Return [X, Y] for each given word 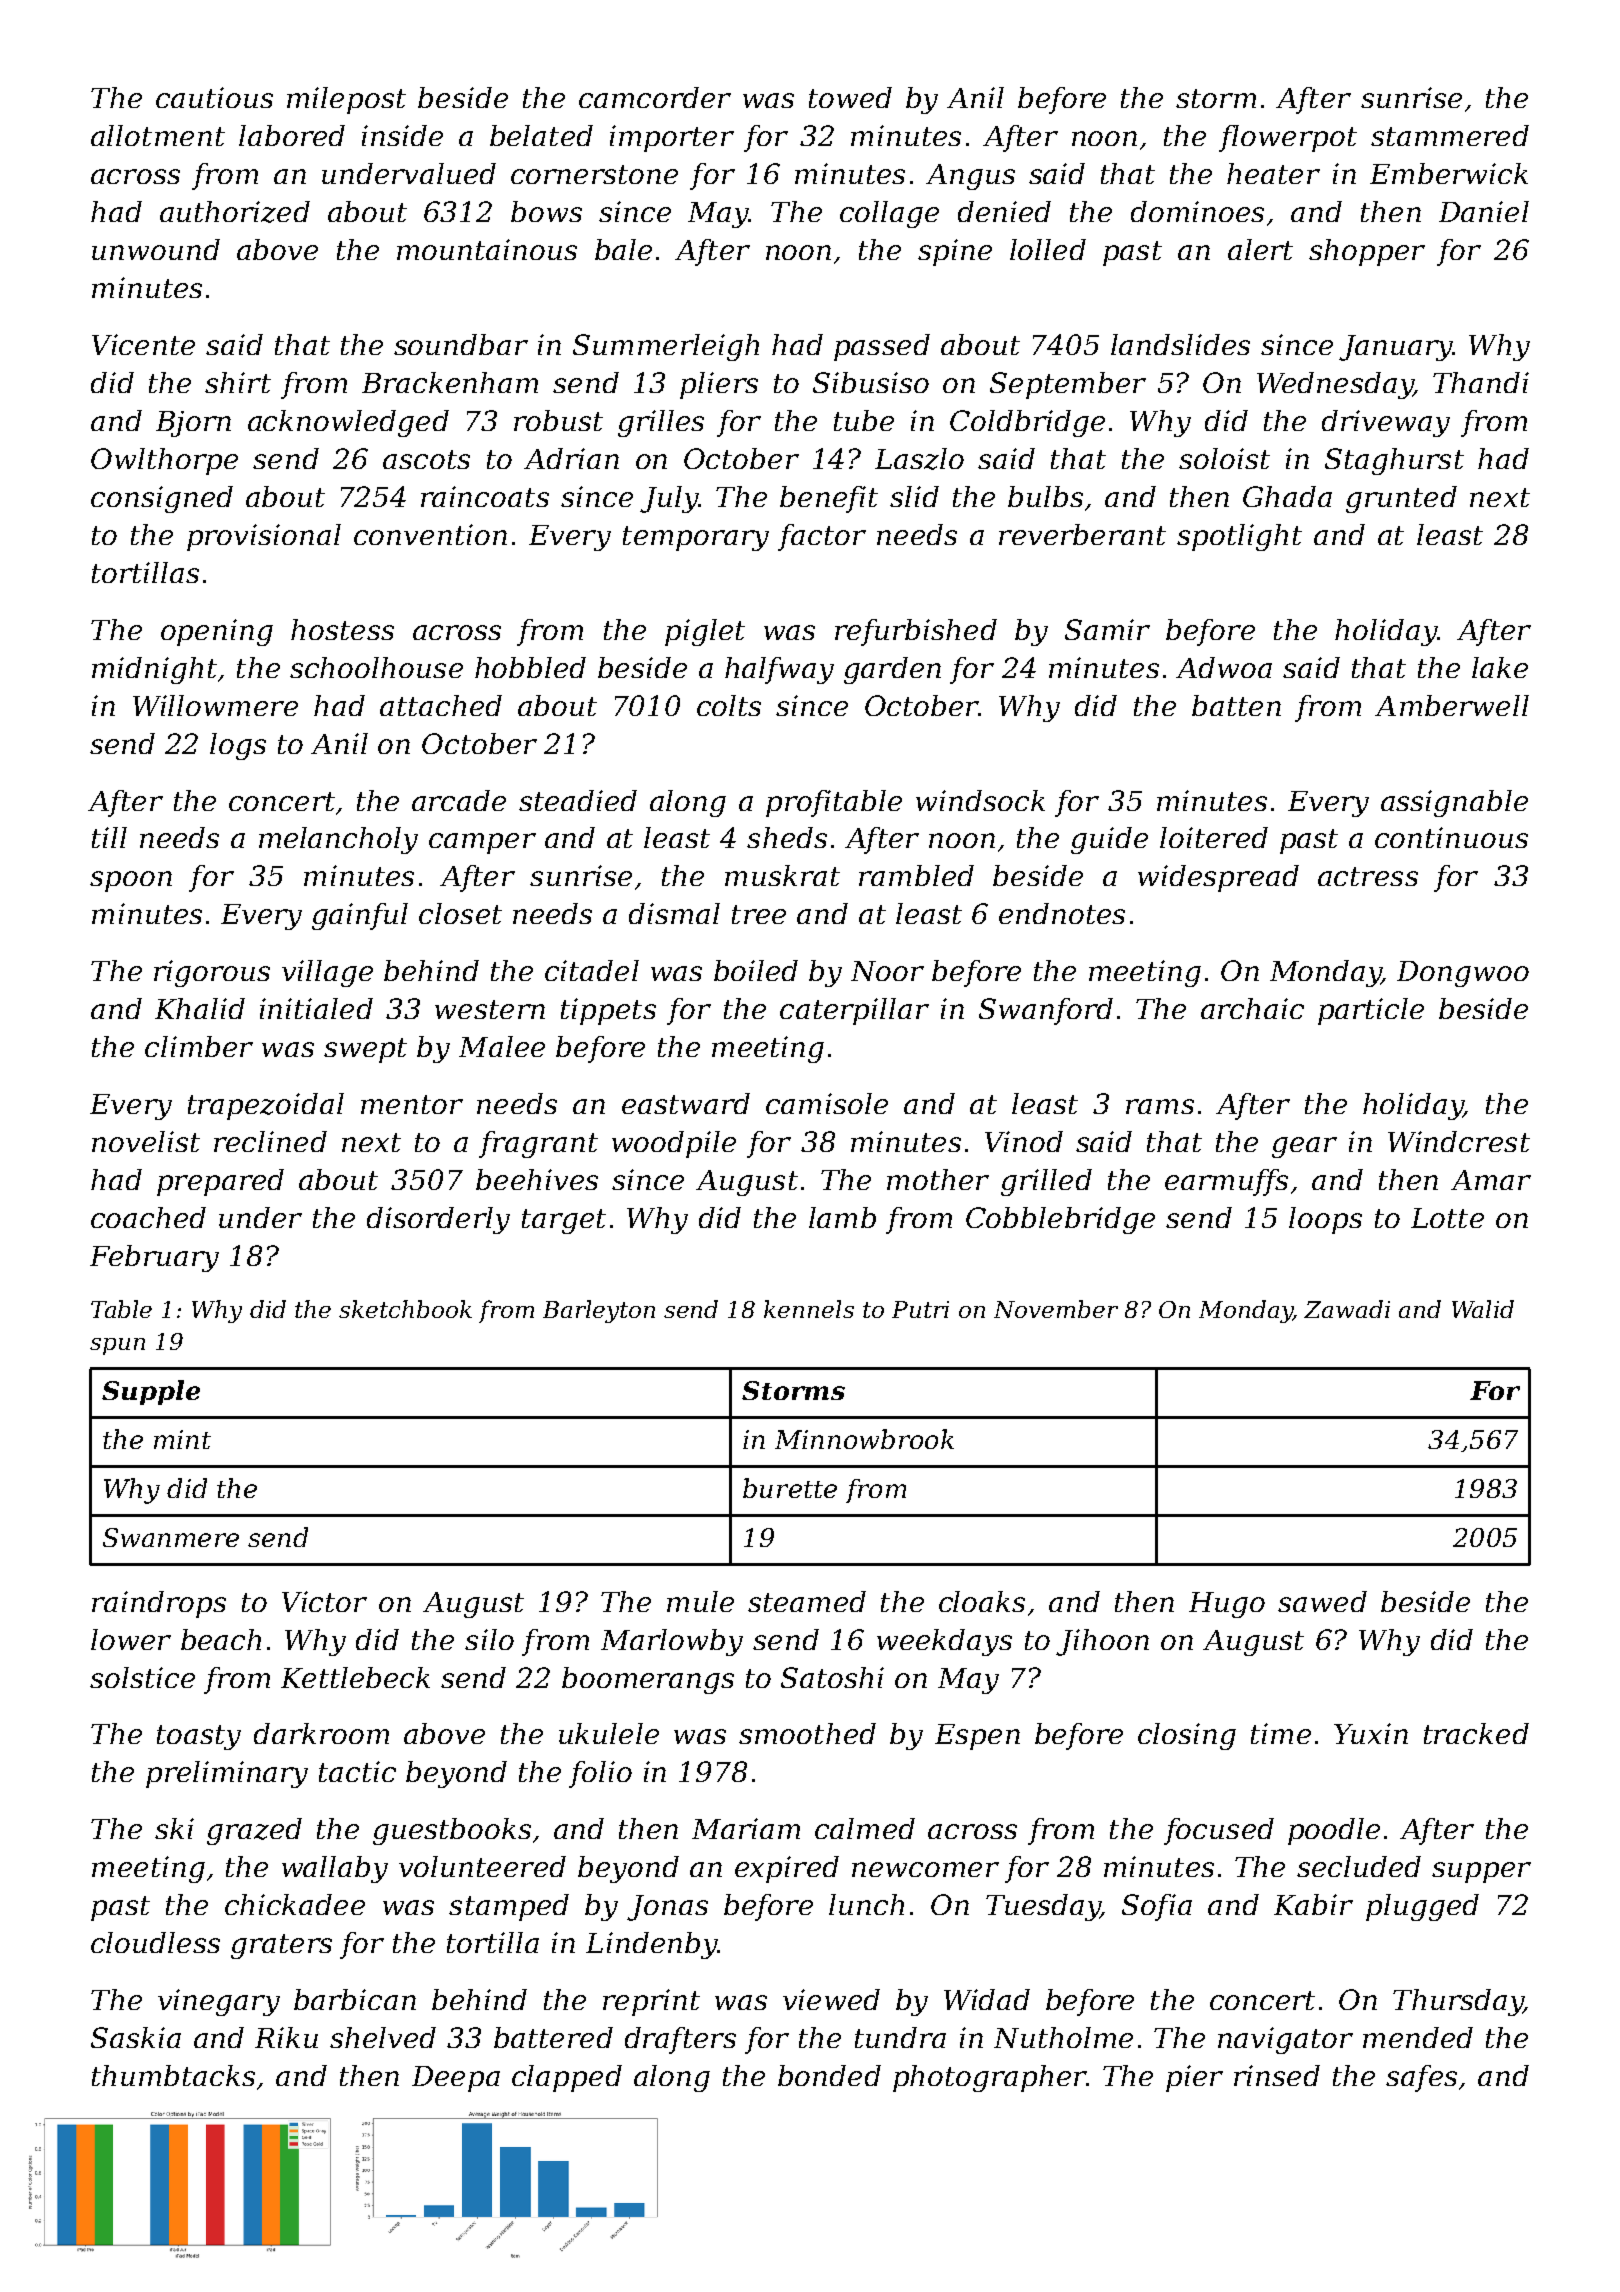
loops [1325, 1220]
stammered [1450, 135]
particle [1371, 1011]
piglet [705, 632]
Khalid [200, 1008]
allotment [158, 135]
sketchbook [405, 1309]
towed [850, 97]
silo [489, 1639]
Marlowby [672, 1642]
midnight [154, 670]
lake [1500, 667]
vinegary [219, 2002]
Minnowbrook [864, 1439]
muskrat [782, 875]
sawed [1322, 1601]
